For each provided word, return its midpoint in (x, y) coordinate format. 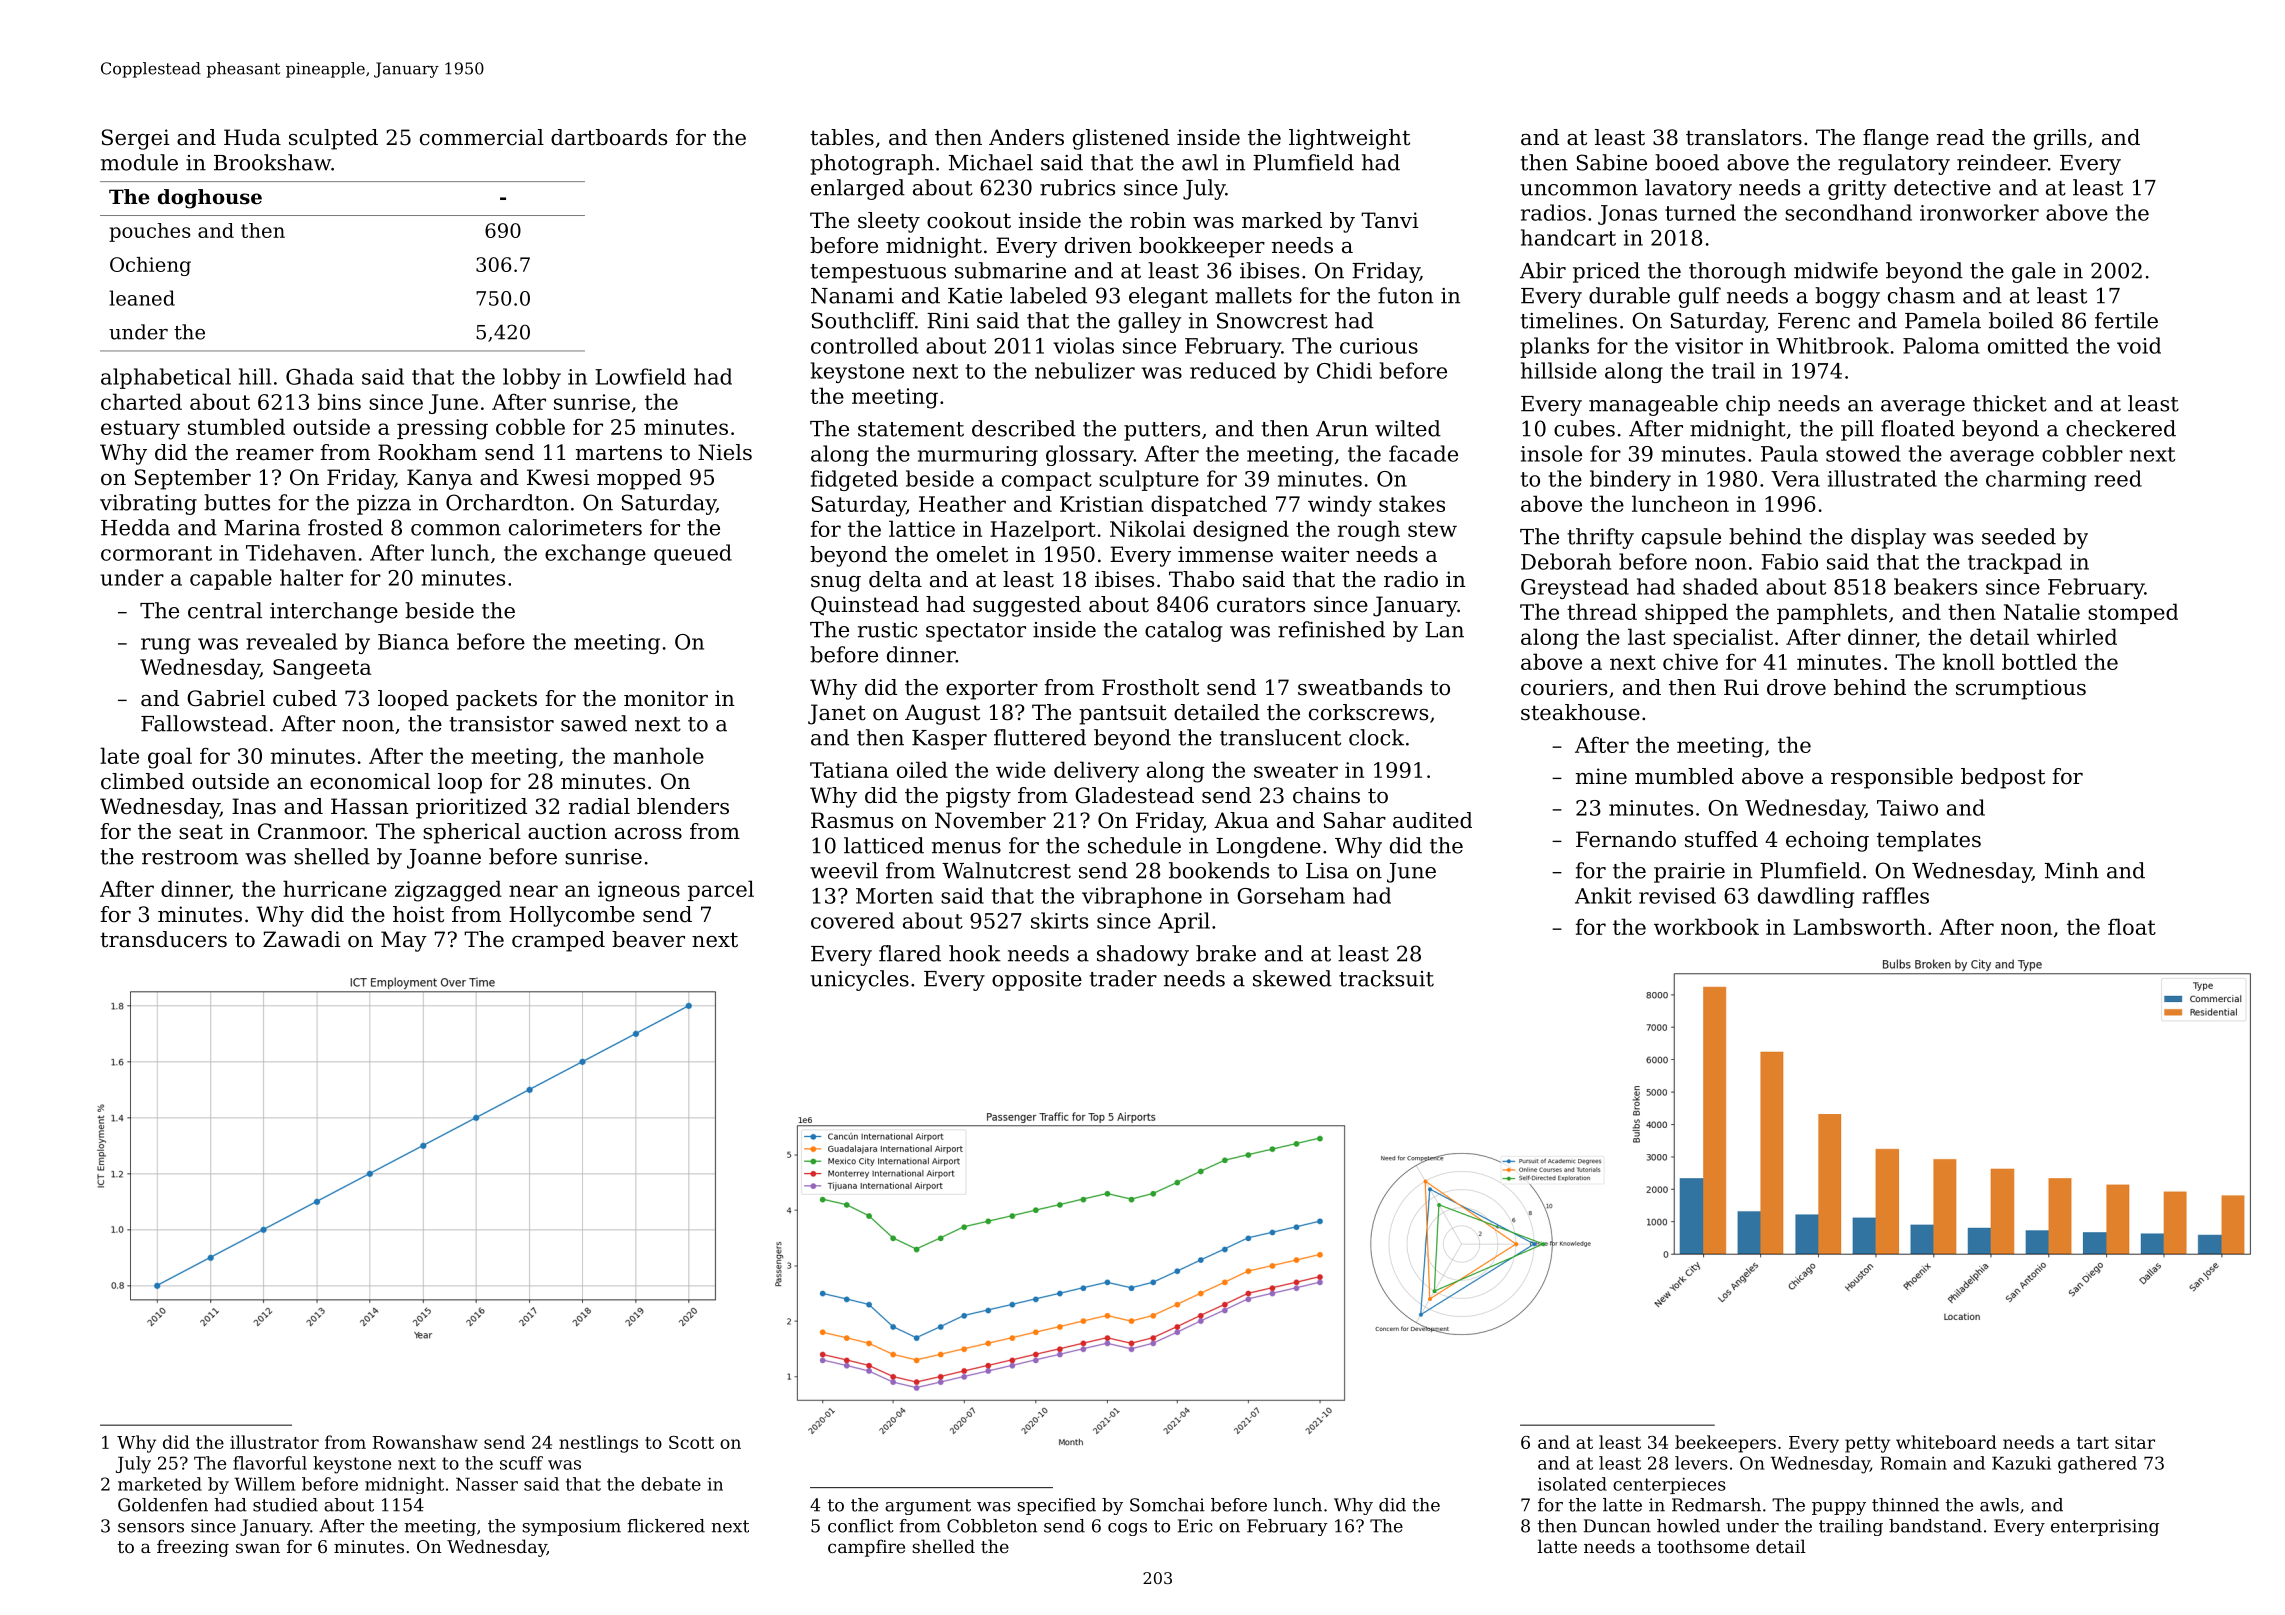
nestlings (598, 1444)
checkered (2121, 428)
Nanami (852, 296)
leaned (142, 298)
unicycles (859, 980)
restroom (190, 857)
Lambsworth (1860, 926)
